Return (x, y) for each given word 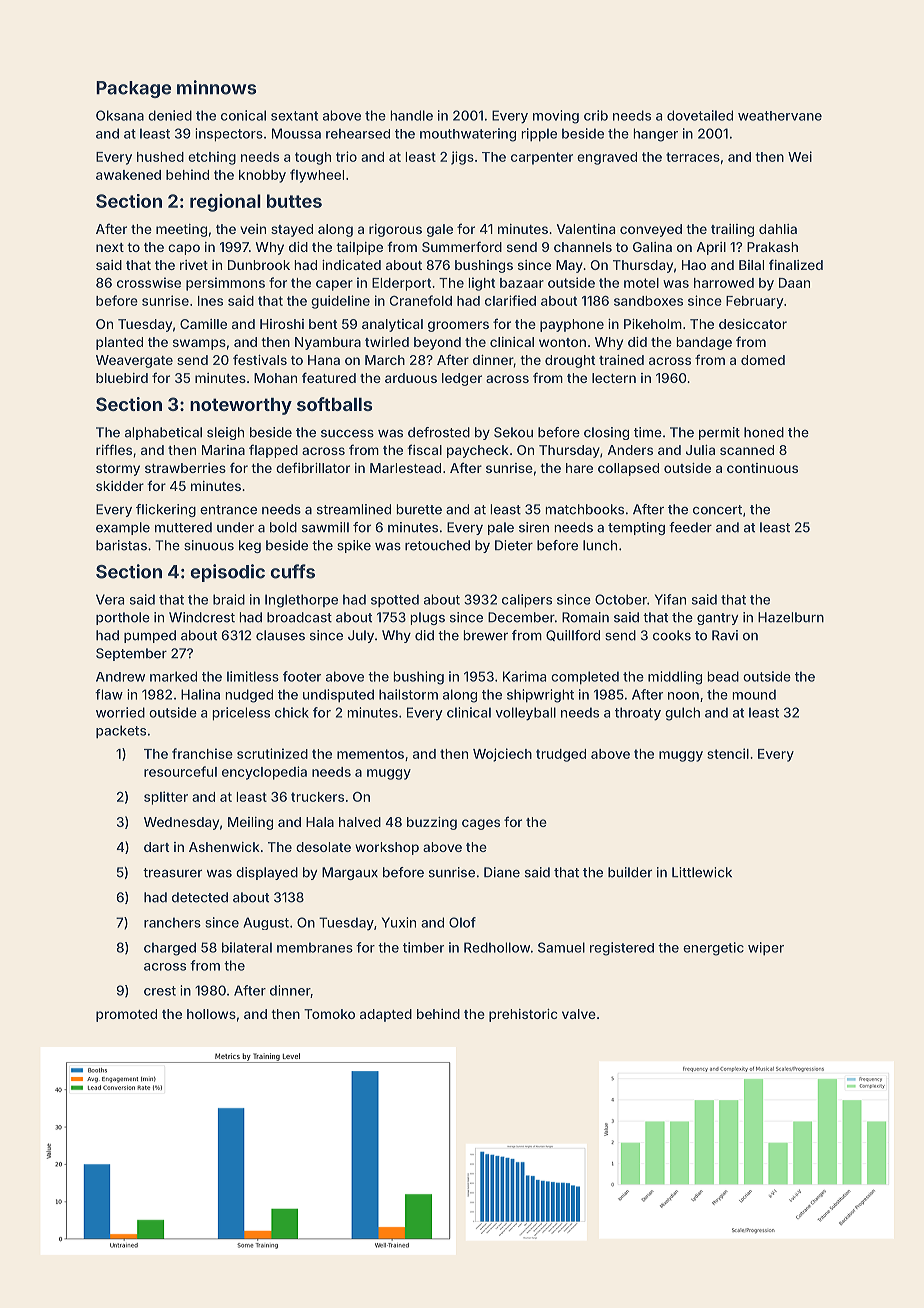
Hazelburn (791, 617)
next (110, 247)
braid (229, 599)
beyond (437, 343)
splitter (166, 798)
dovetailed (700, 115)
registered (622, 949)
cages (481, 824)
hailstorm (408, 694)
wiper (766, 949)
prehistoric (523, 1015)
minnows (216, 87)
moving (556, 117)
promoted (126, 1015)
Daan (794, 283)
